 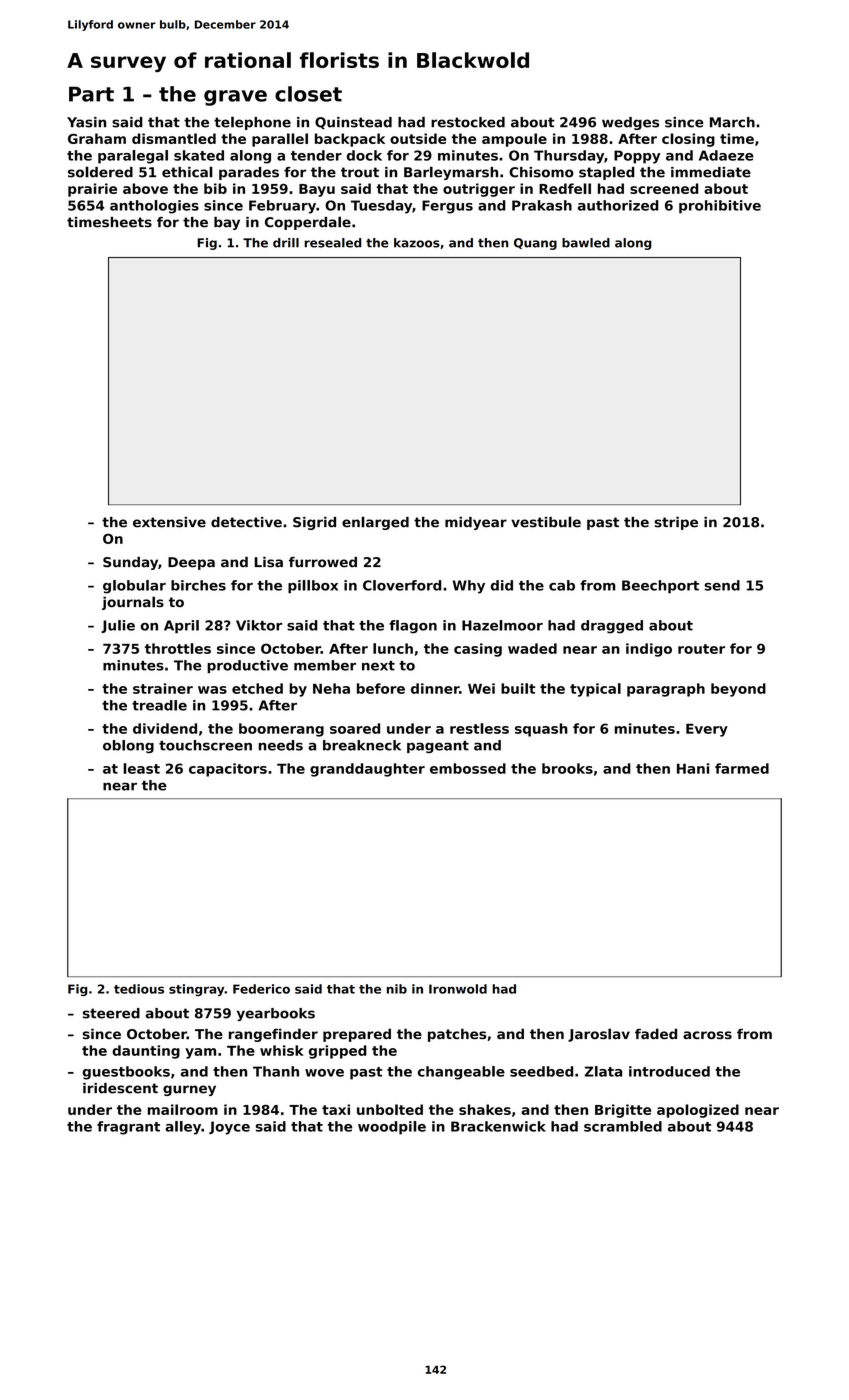 I want to click on touchscreen, so click(x=205, y=745).
